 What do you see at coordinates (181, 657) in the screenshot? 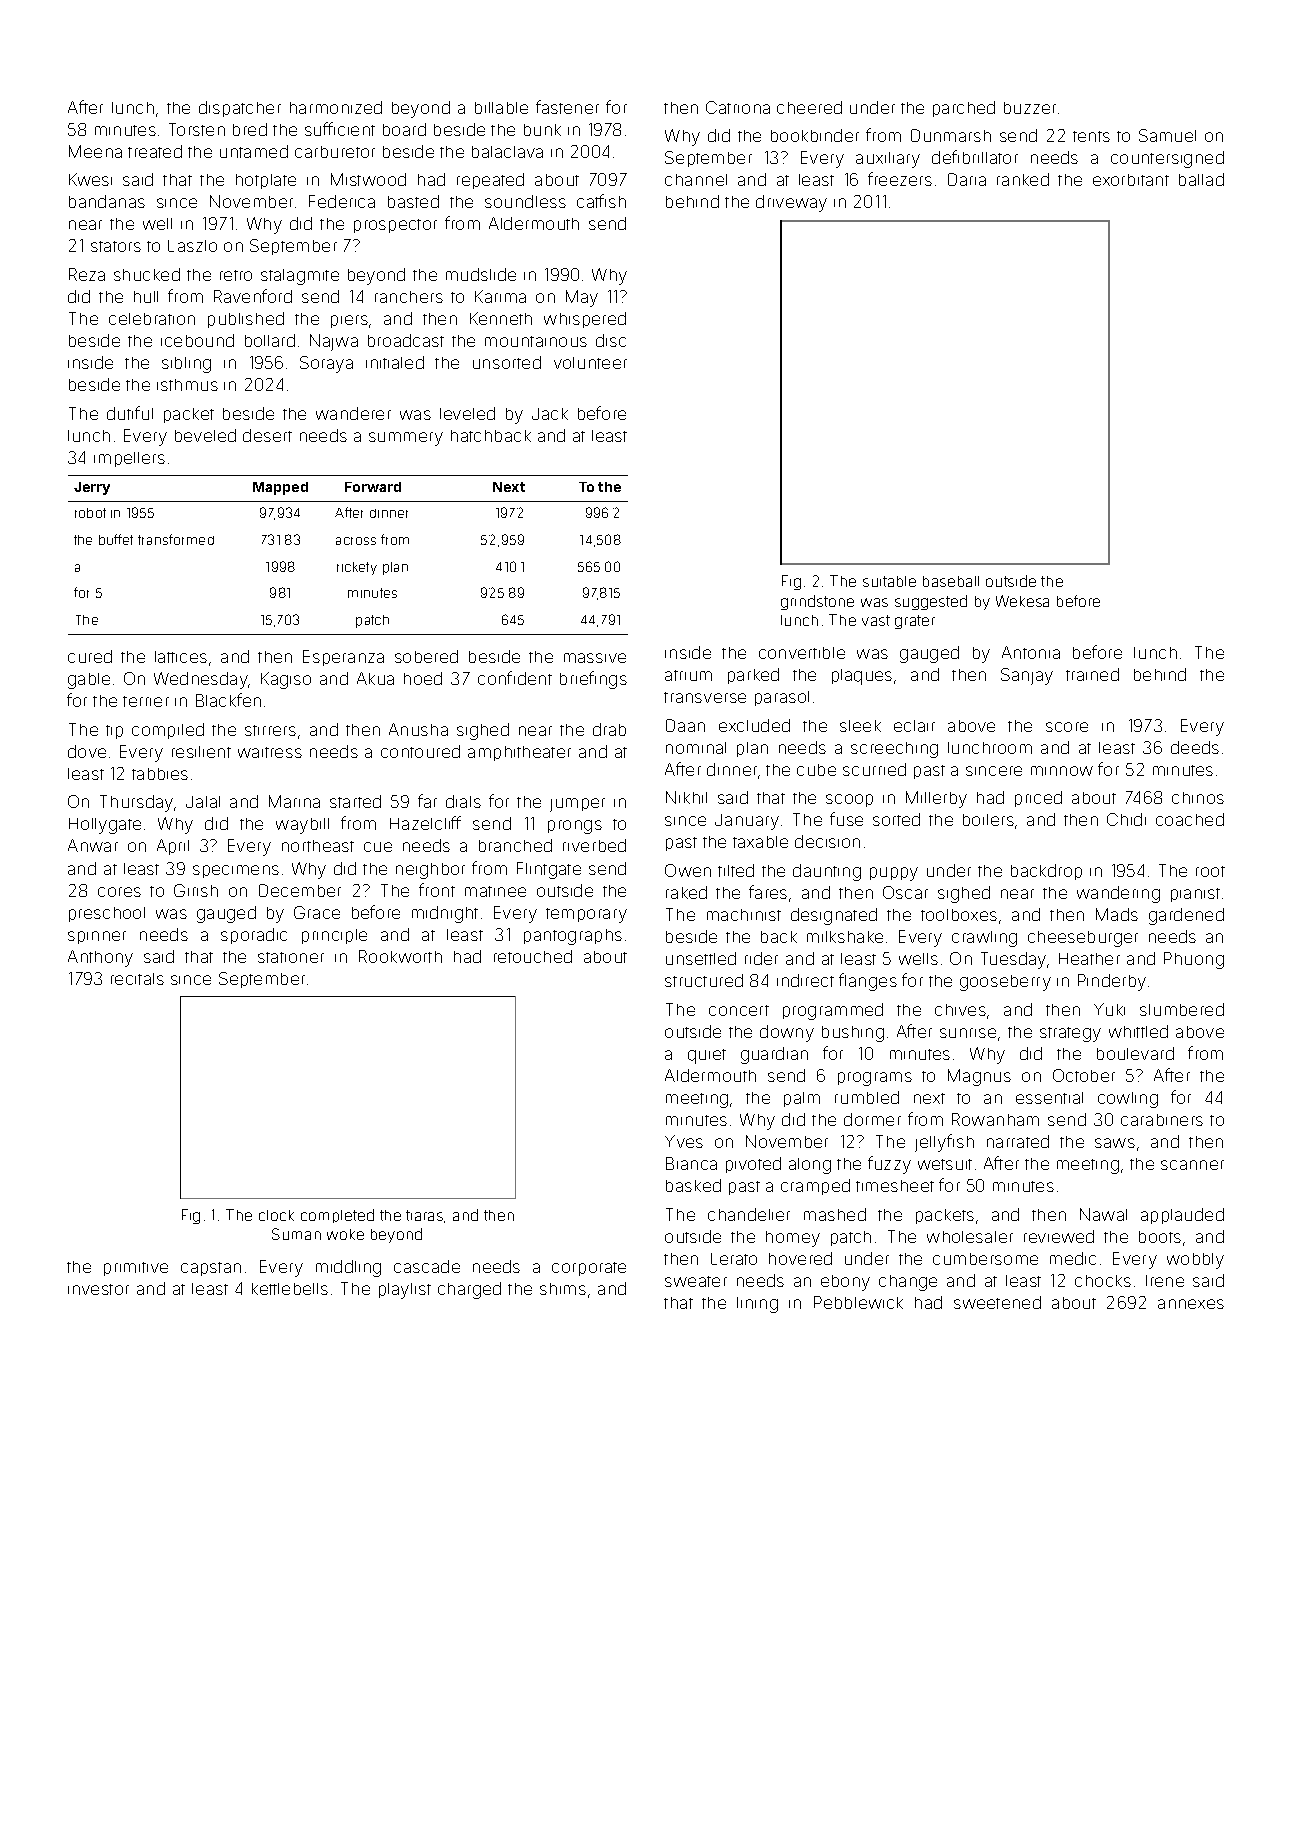
I see `lattices` at bounding box center [181, 657].
